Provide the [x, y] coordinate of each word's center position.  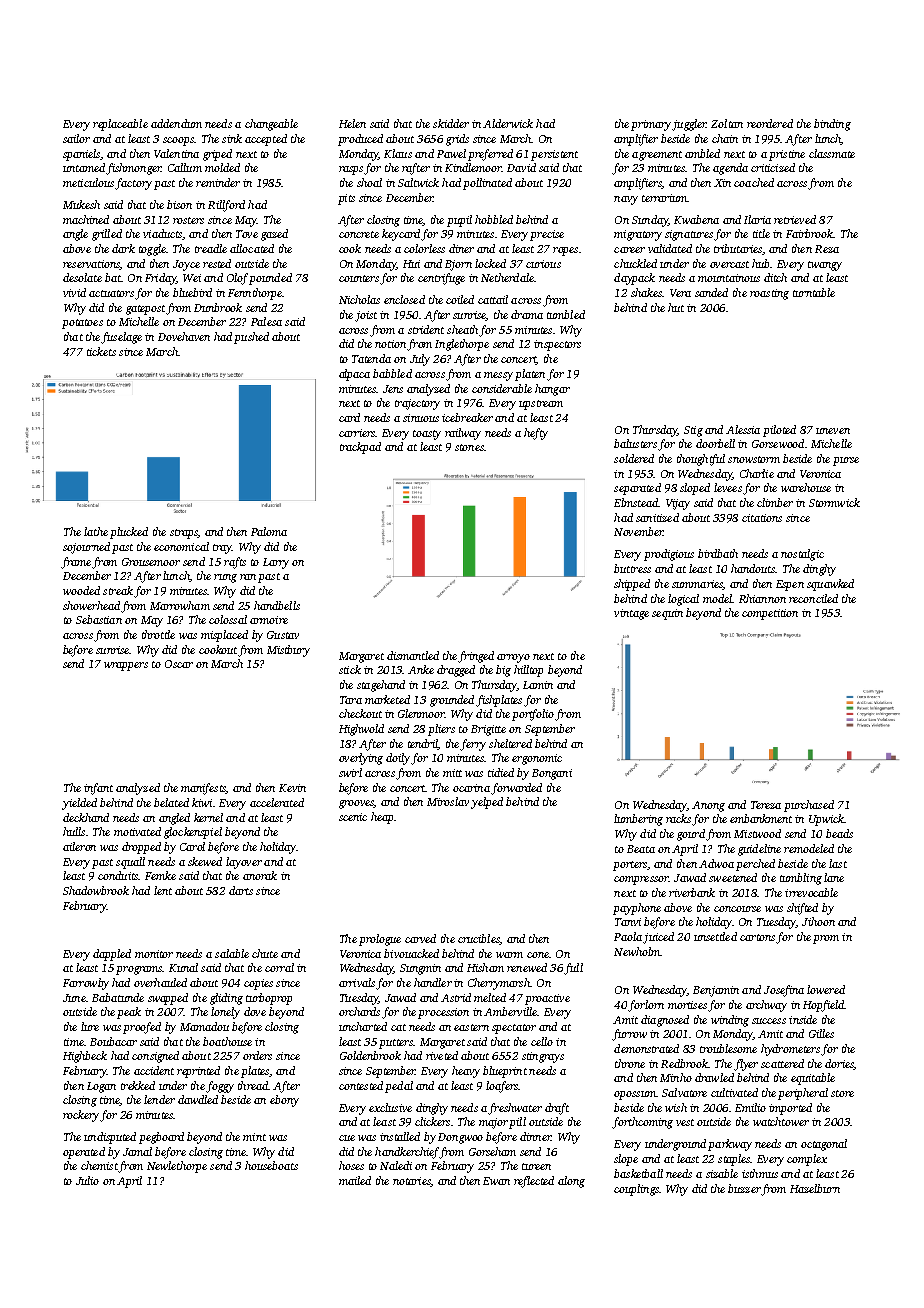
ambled [702, 153]
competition [770, 614]
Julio [87, 1180]
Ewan [496, 1181]
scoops [178, 141]
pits [346, 199]
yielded [79, 804]
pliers [441, 730]
